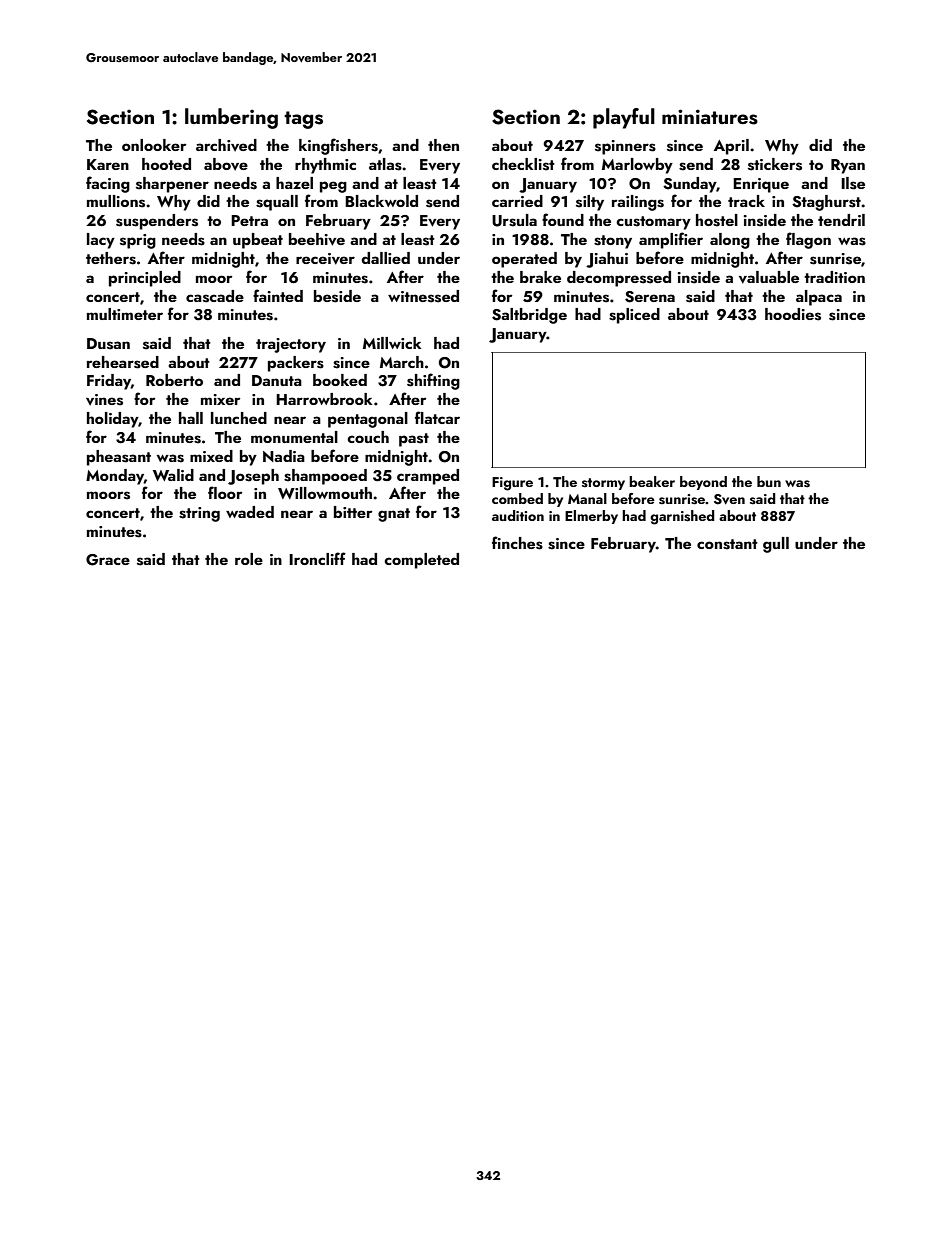 The width and height of the screenshot is (952, 1233). What do you see at coordinates (392, 343) in the screenshot?
I see `Millwick` at bounding box center [392, 343].
